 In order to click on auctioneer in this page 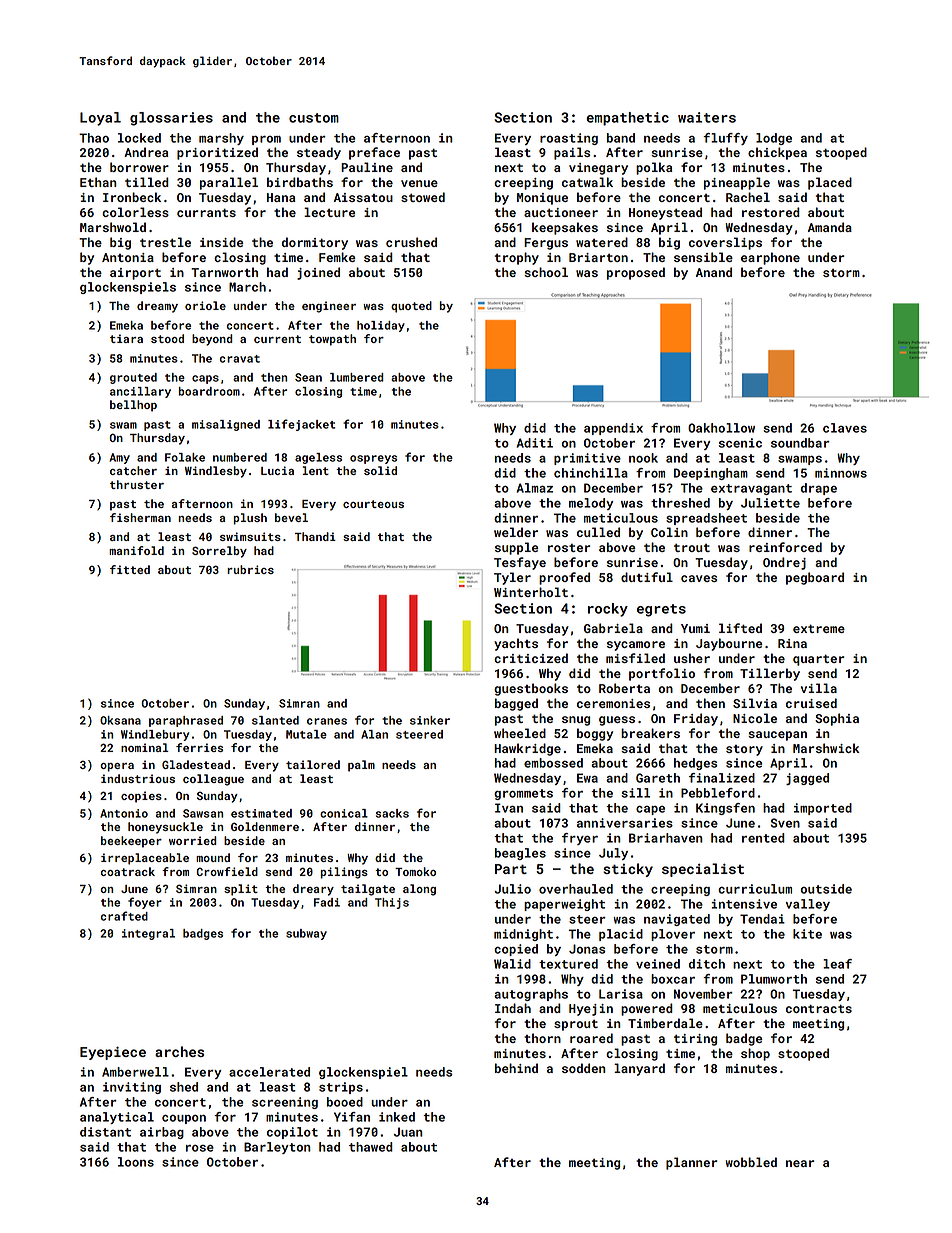, I will do `click(561, 212)`.
